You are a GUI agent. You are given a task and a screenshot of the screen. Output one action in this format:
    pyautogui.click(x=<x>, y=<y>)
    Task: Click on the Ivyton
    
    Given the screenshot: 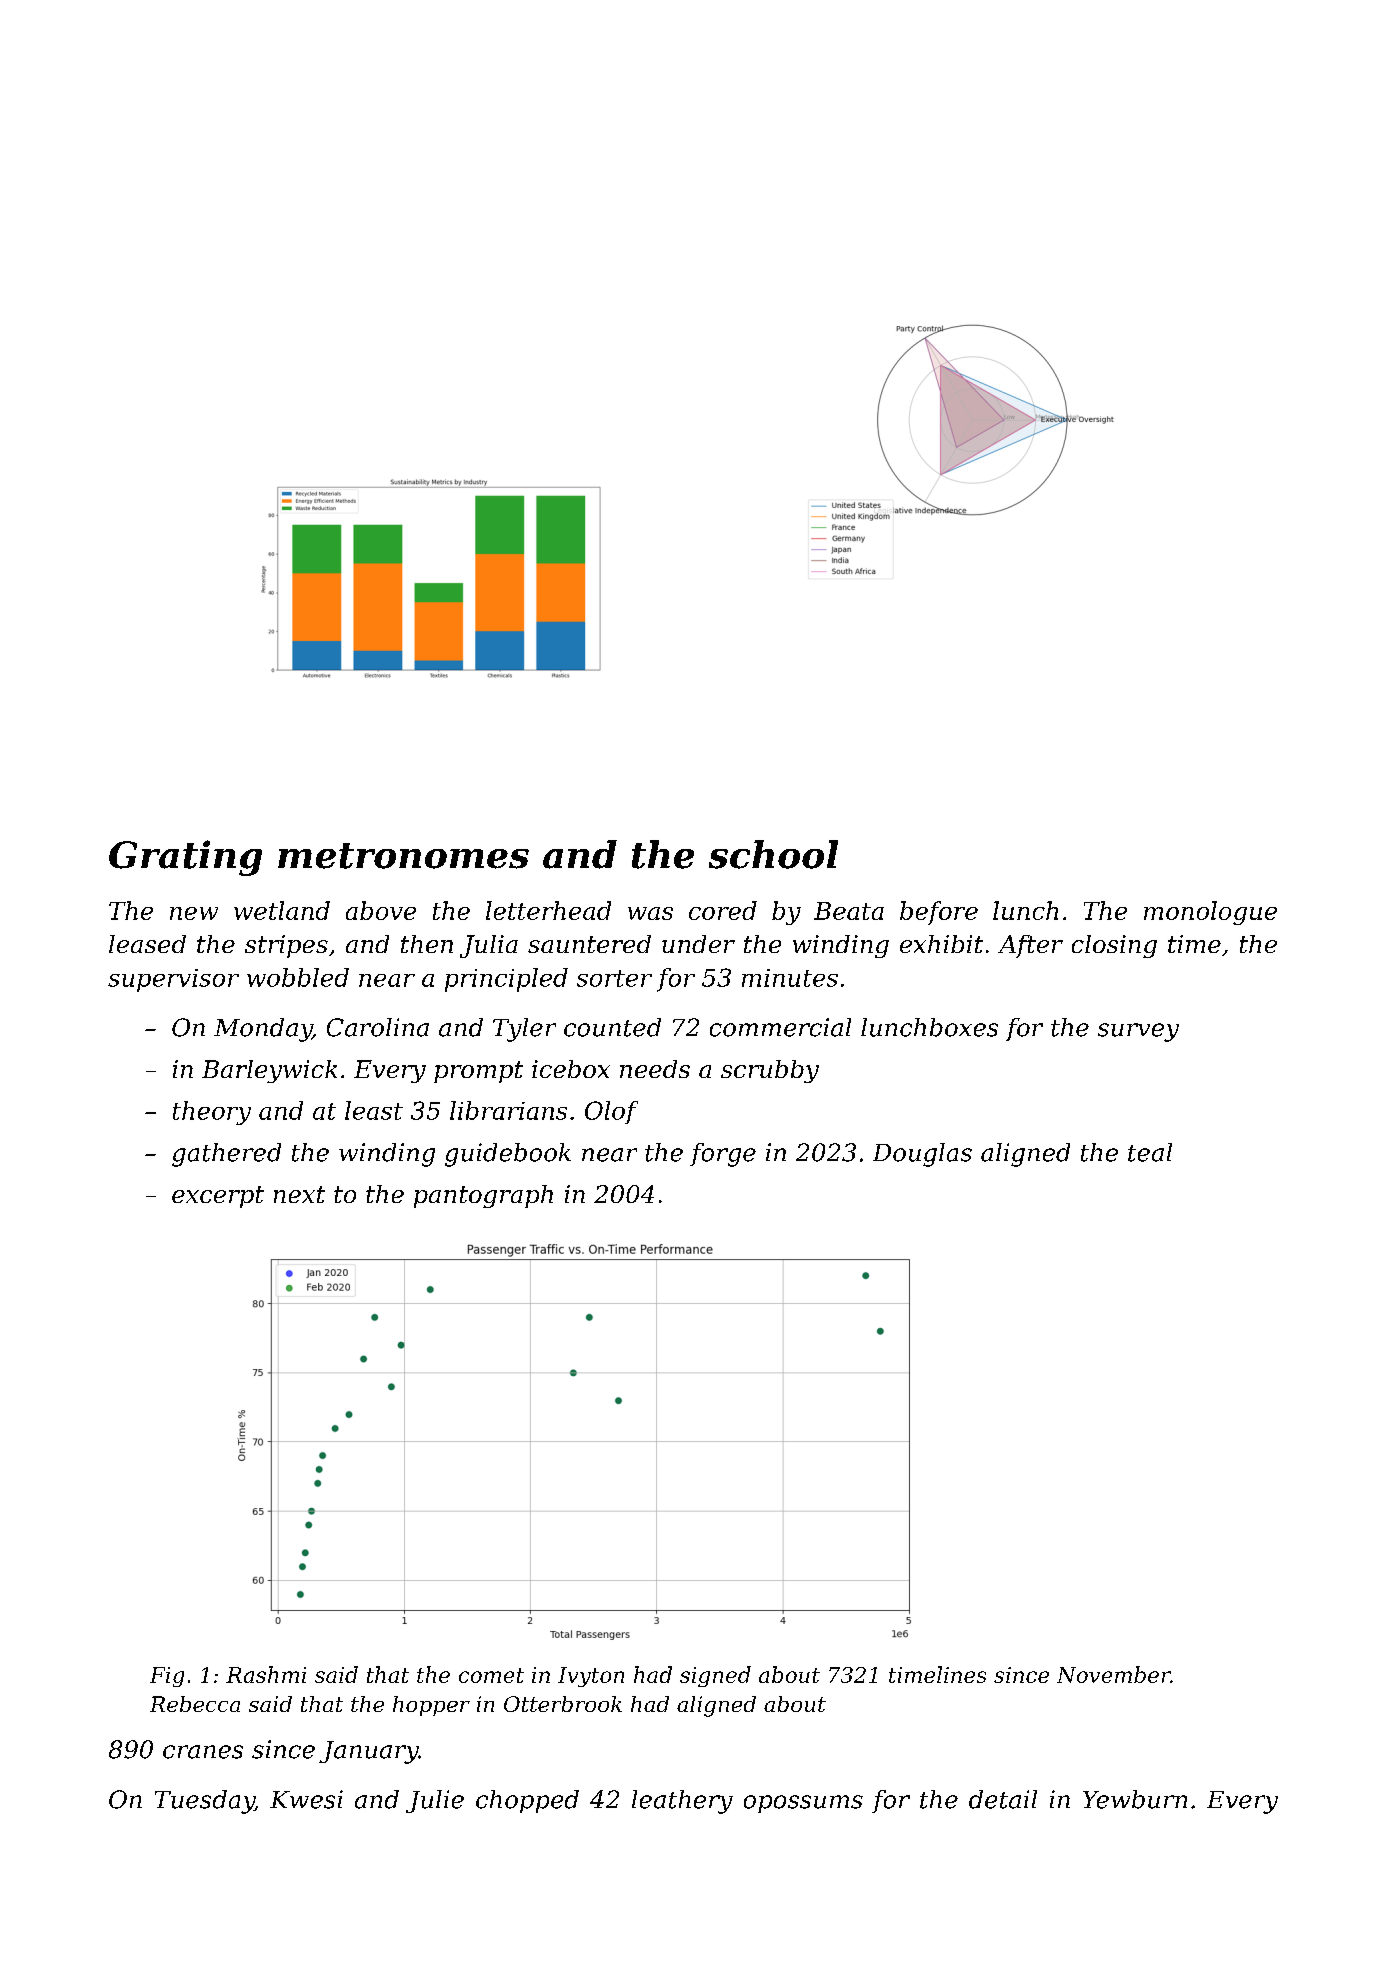 What is the action you would take?
    pyautogui.click(x=591, y=1677)
